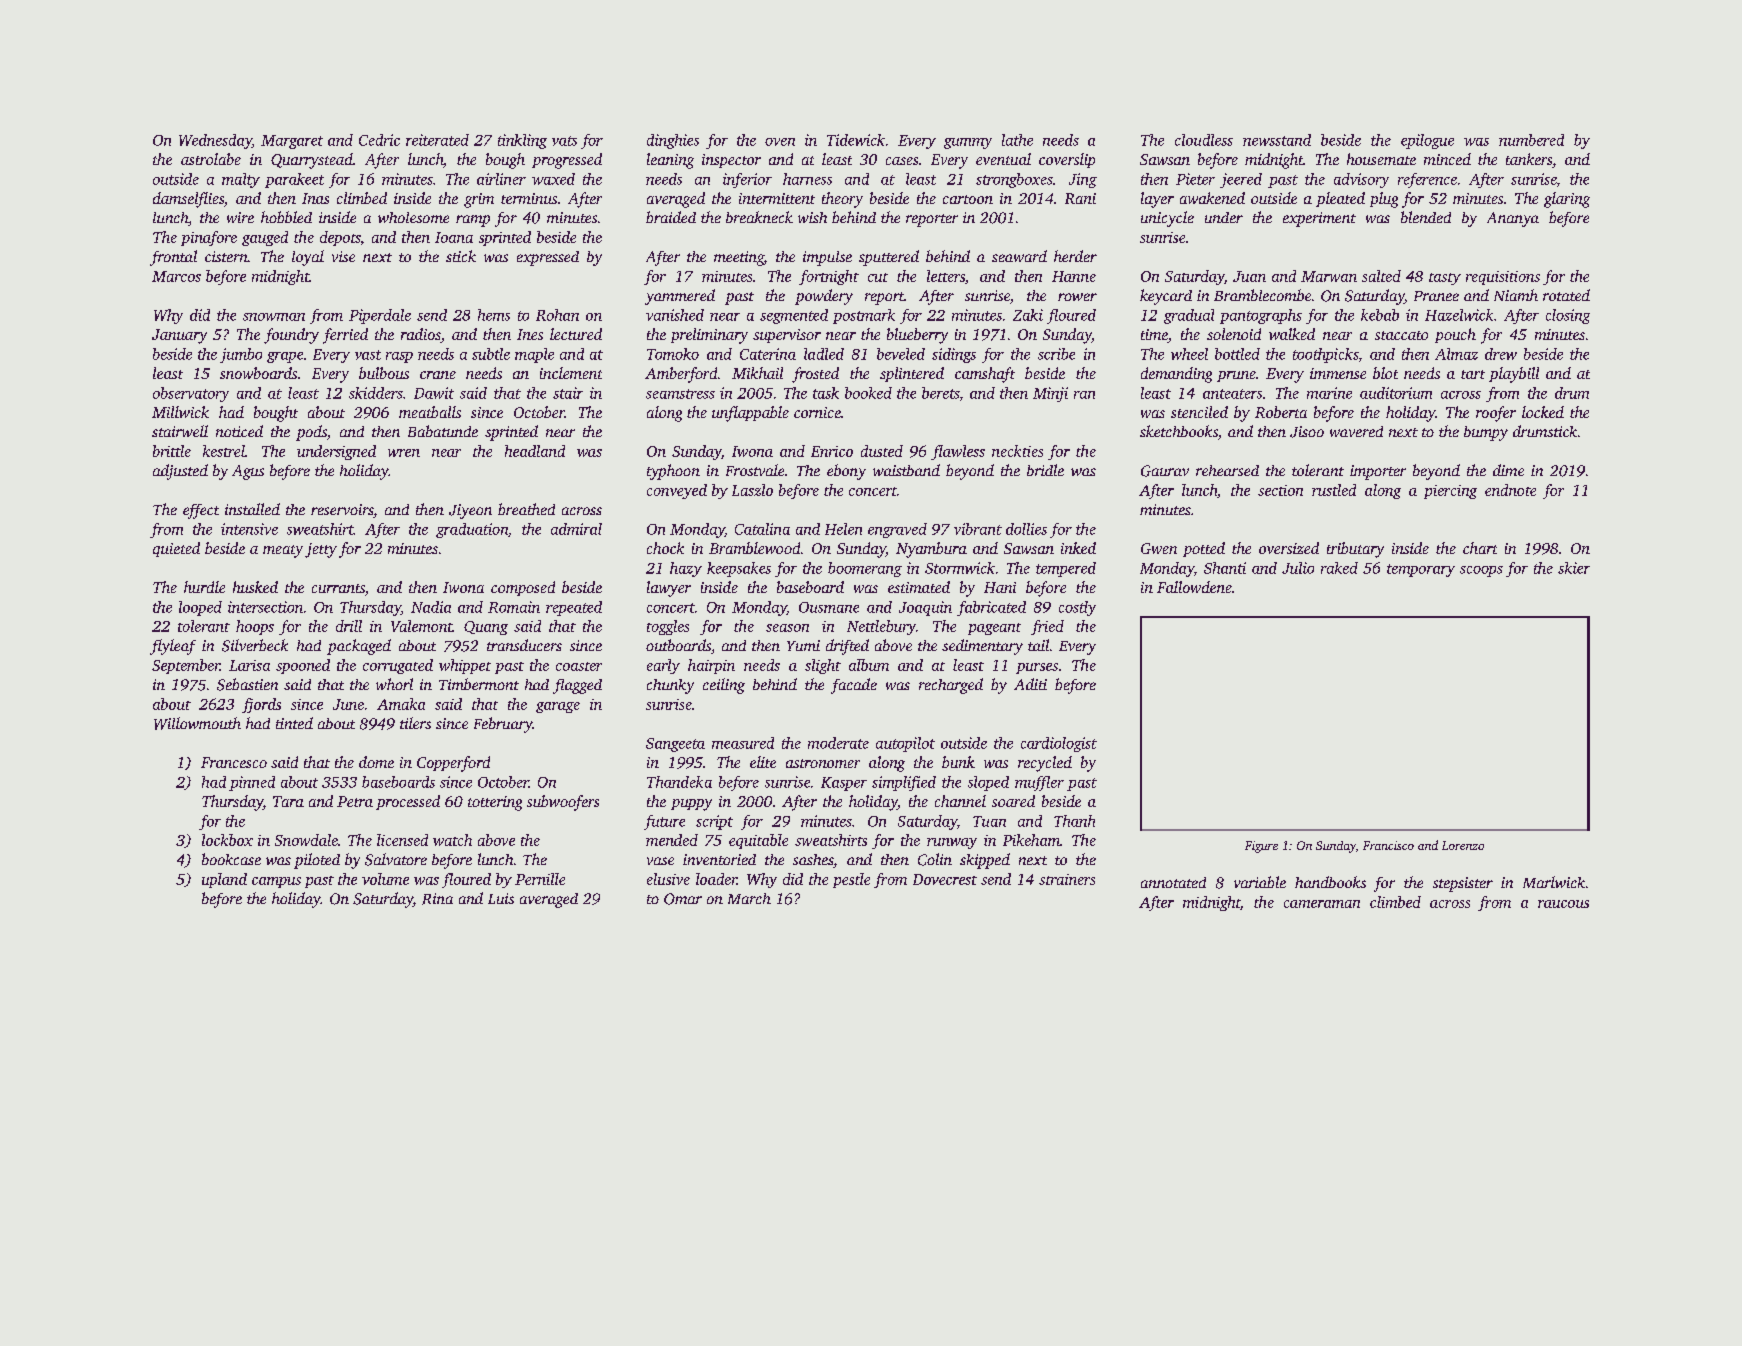  I want to click on Nadia, so click(431, 607).
